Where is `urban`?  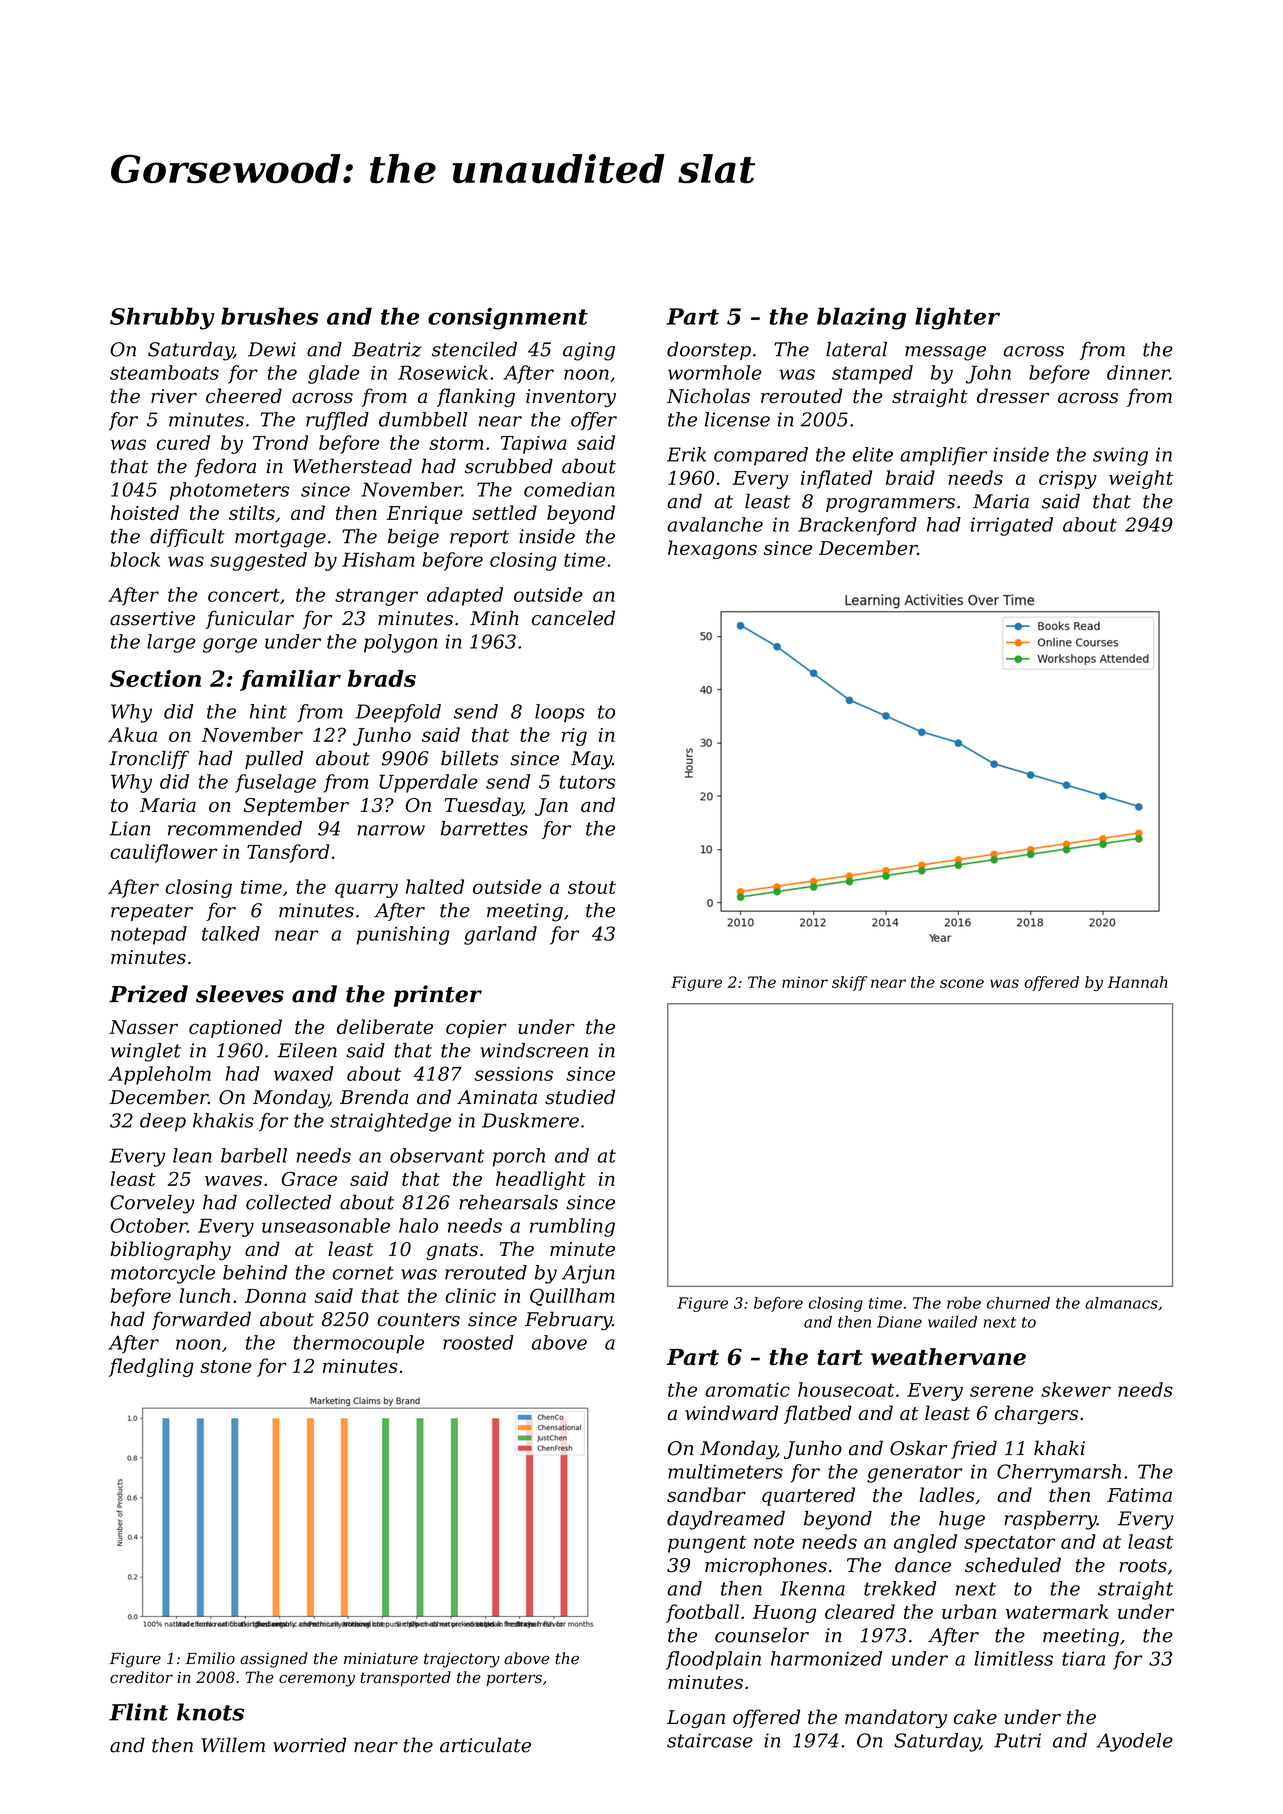 urban is located at coordinates (969, 1611).
